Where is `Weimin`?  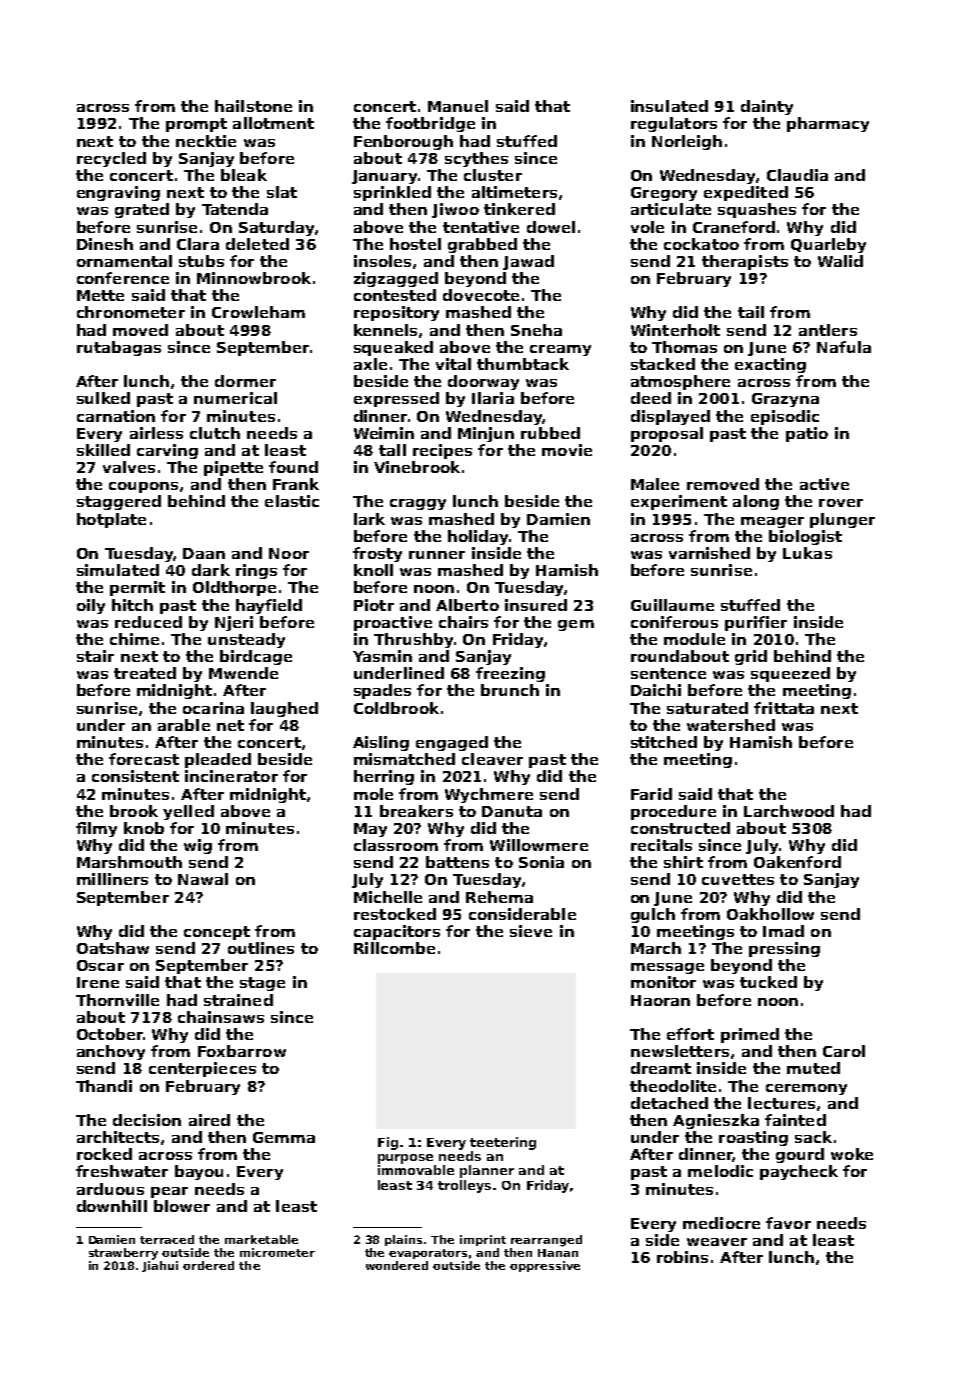
Weimin is located at coordinates (384, 433).
